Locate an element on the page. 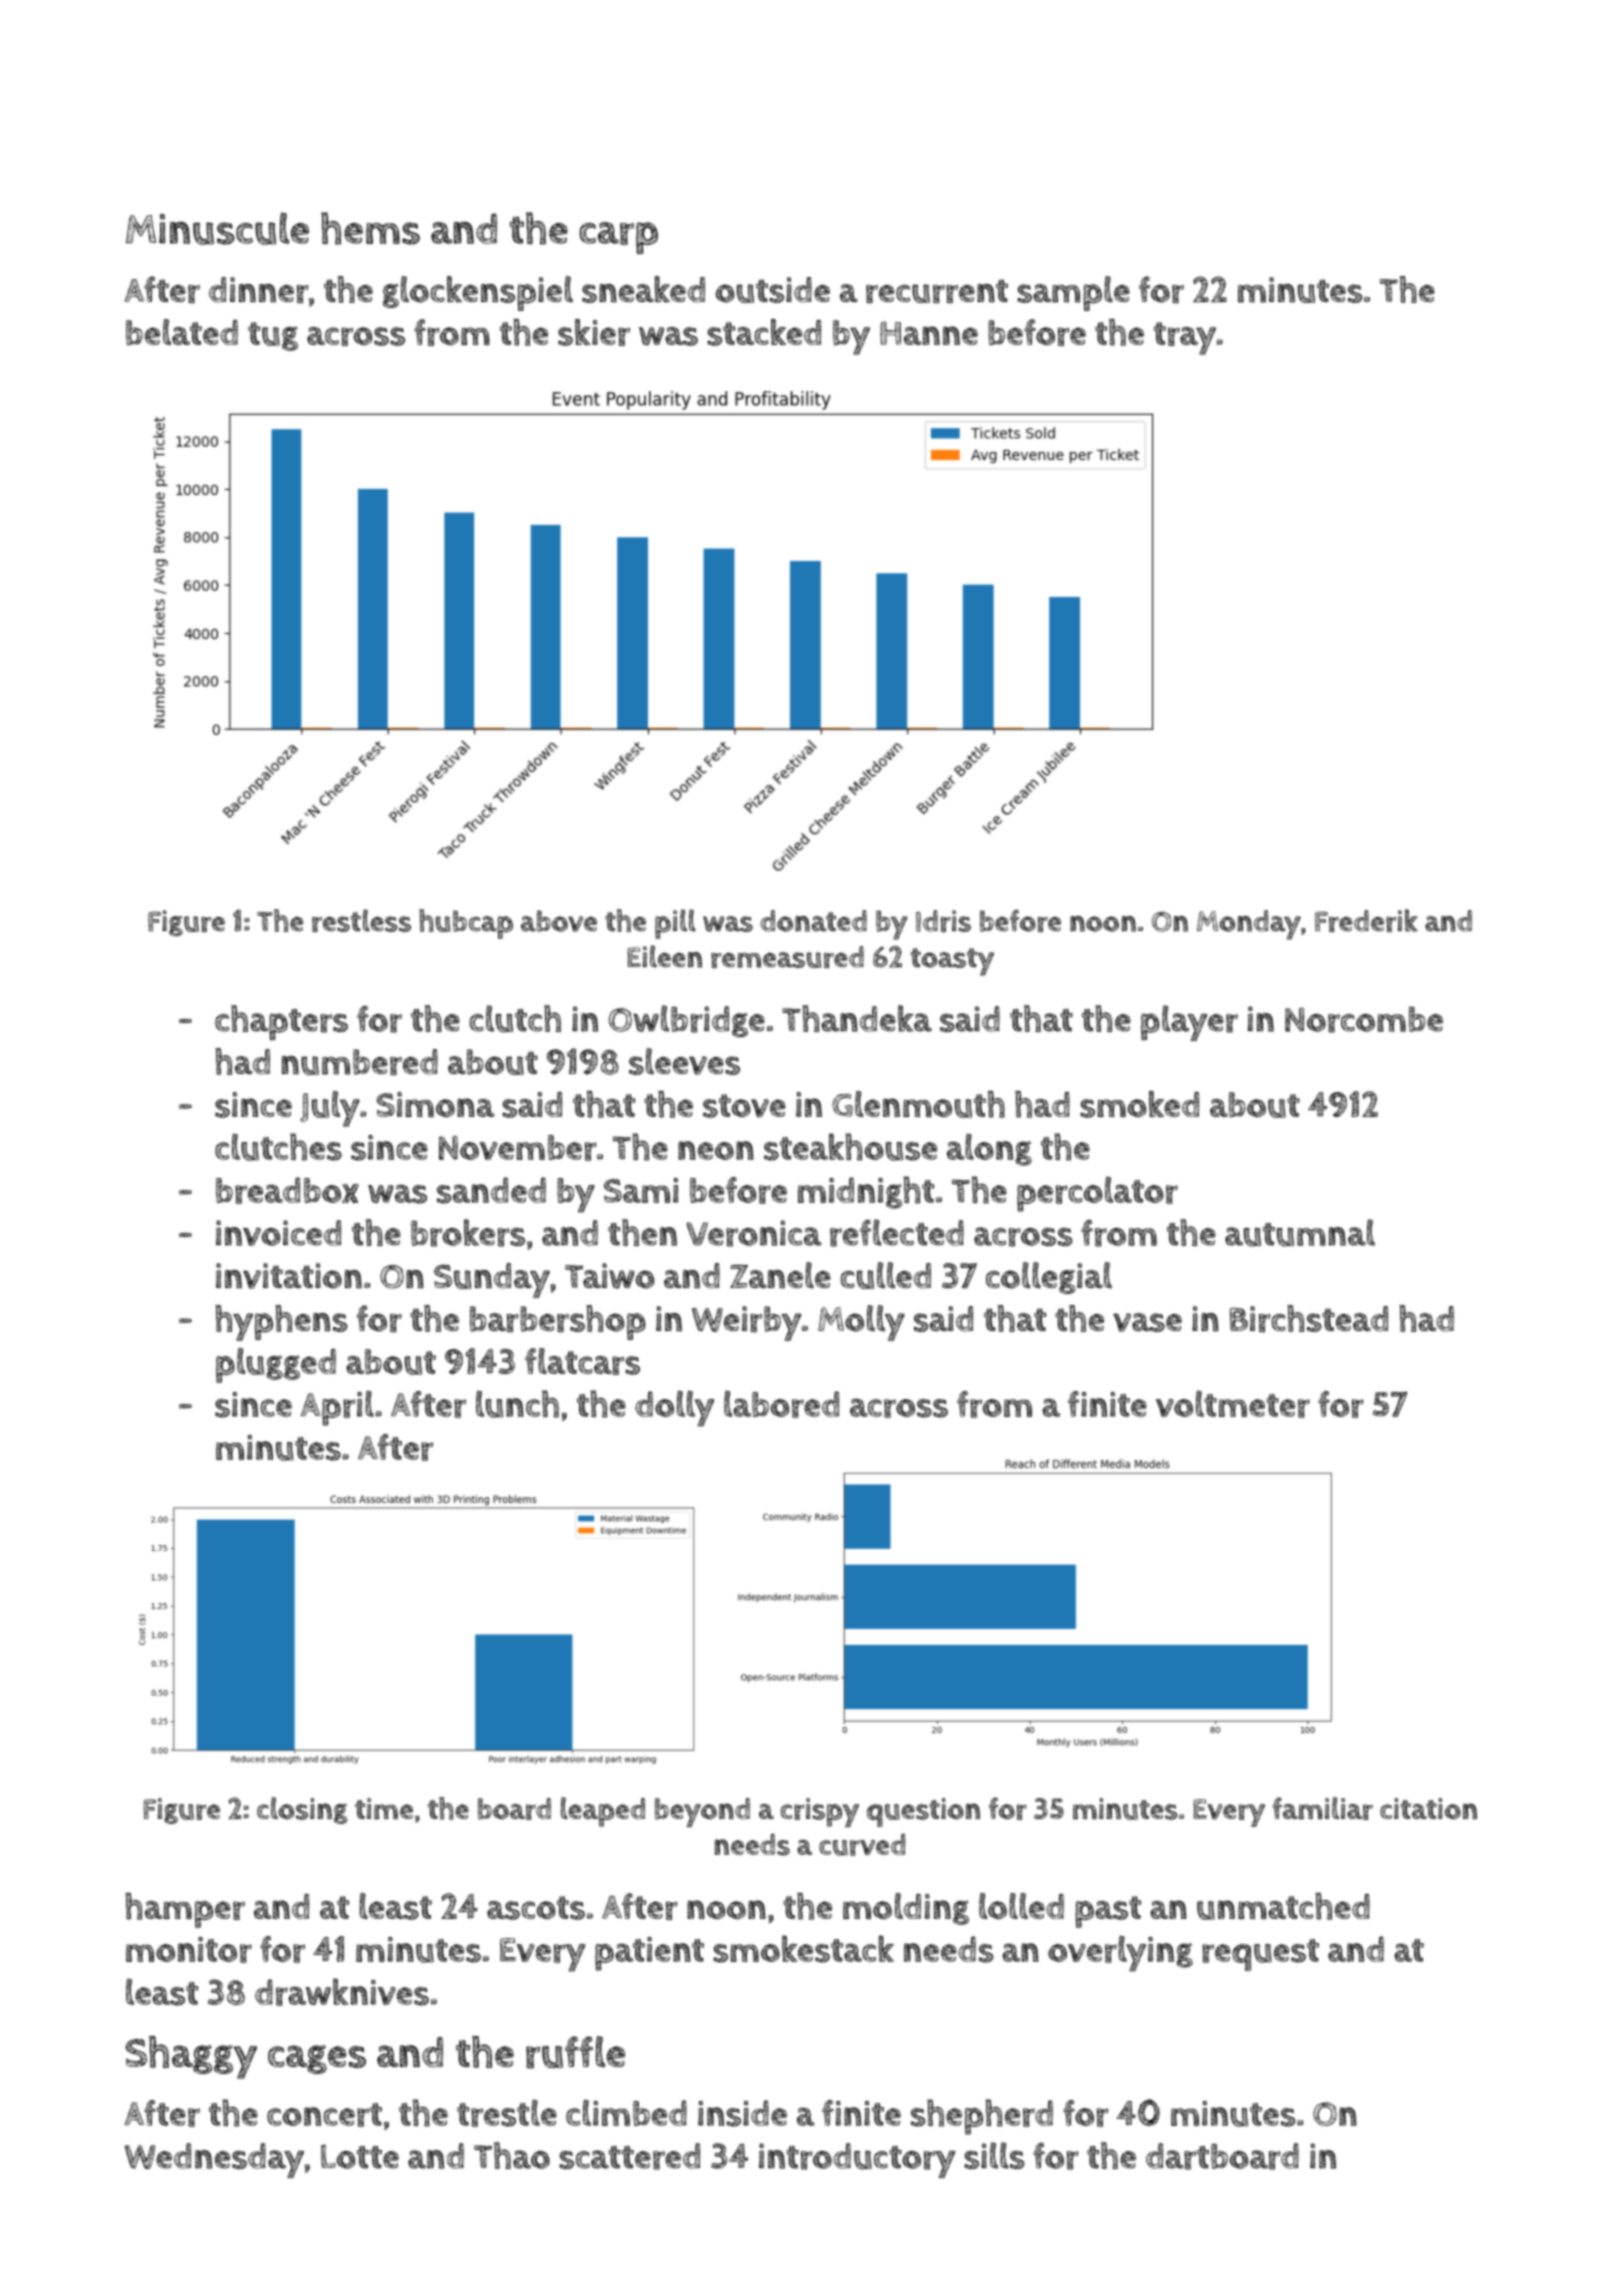 This image has width=1620, height=2292. tray is located at coordinates (1185, 338).
